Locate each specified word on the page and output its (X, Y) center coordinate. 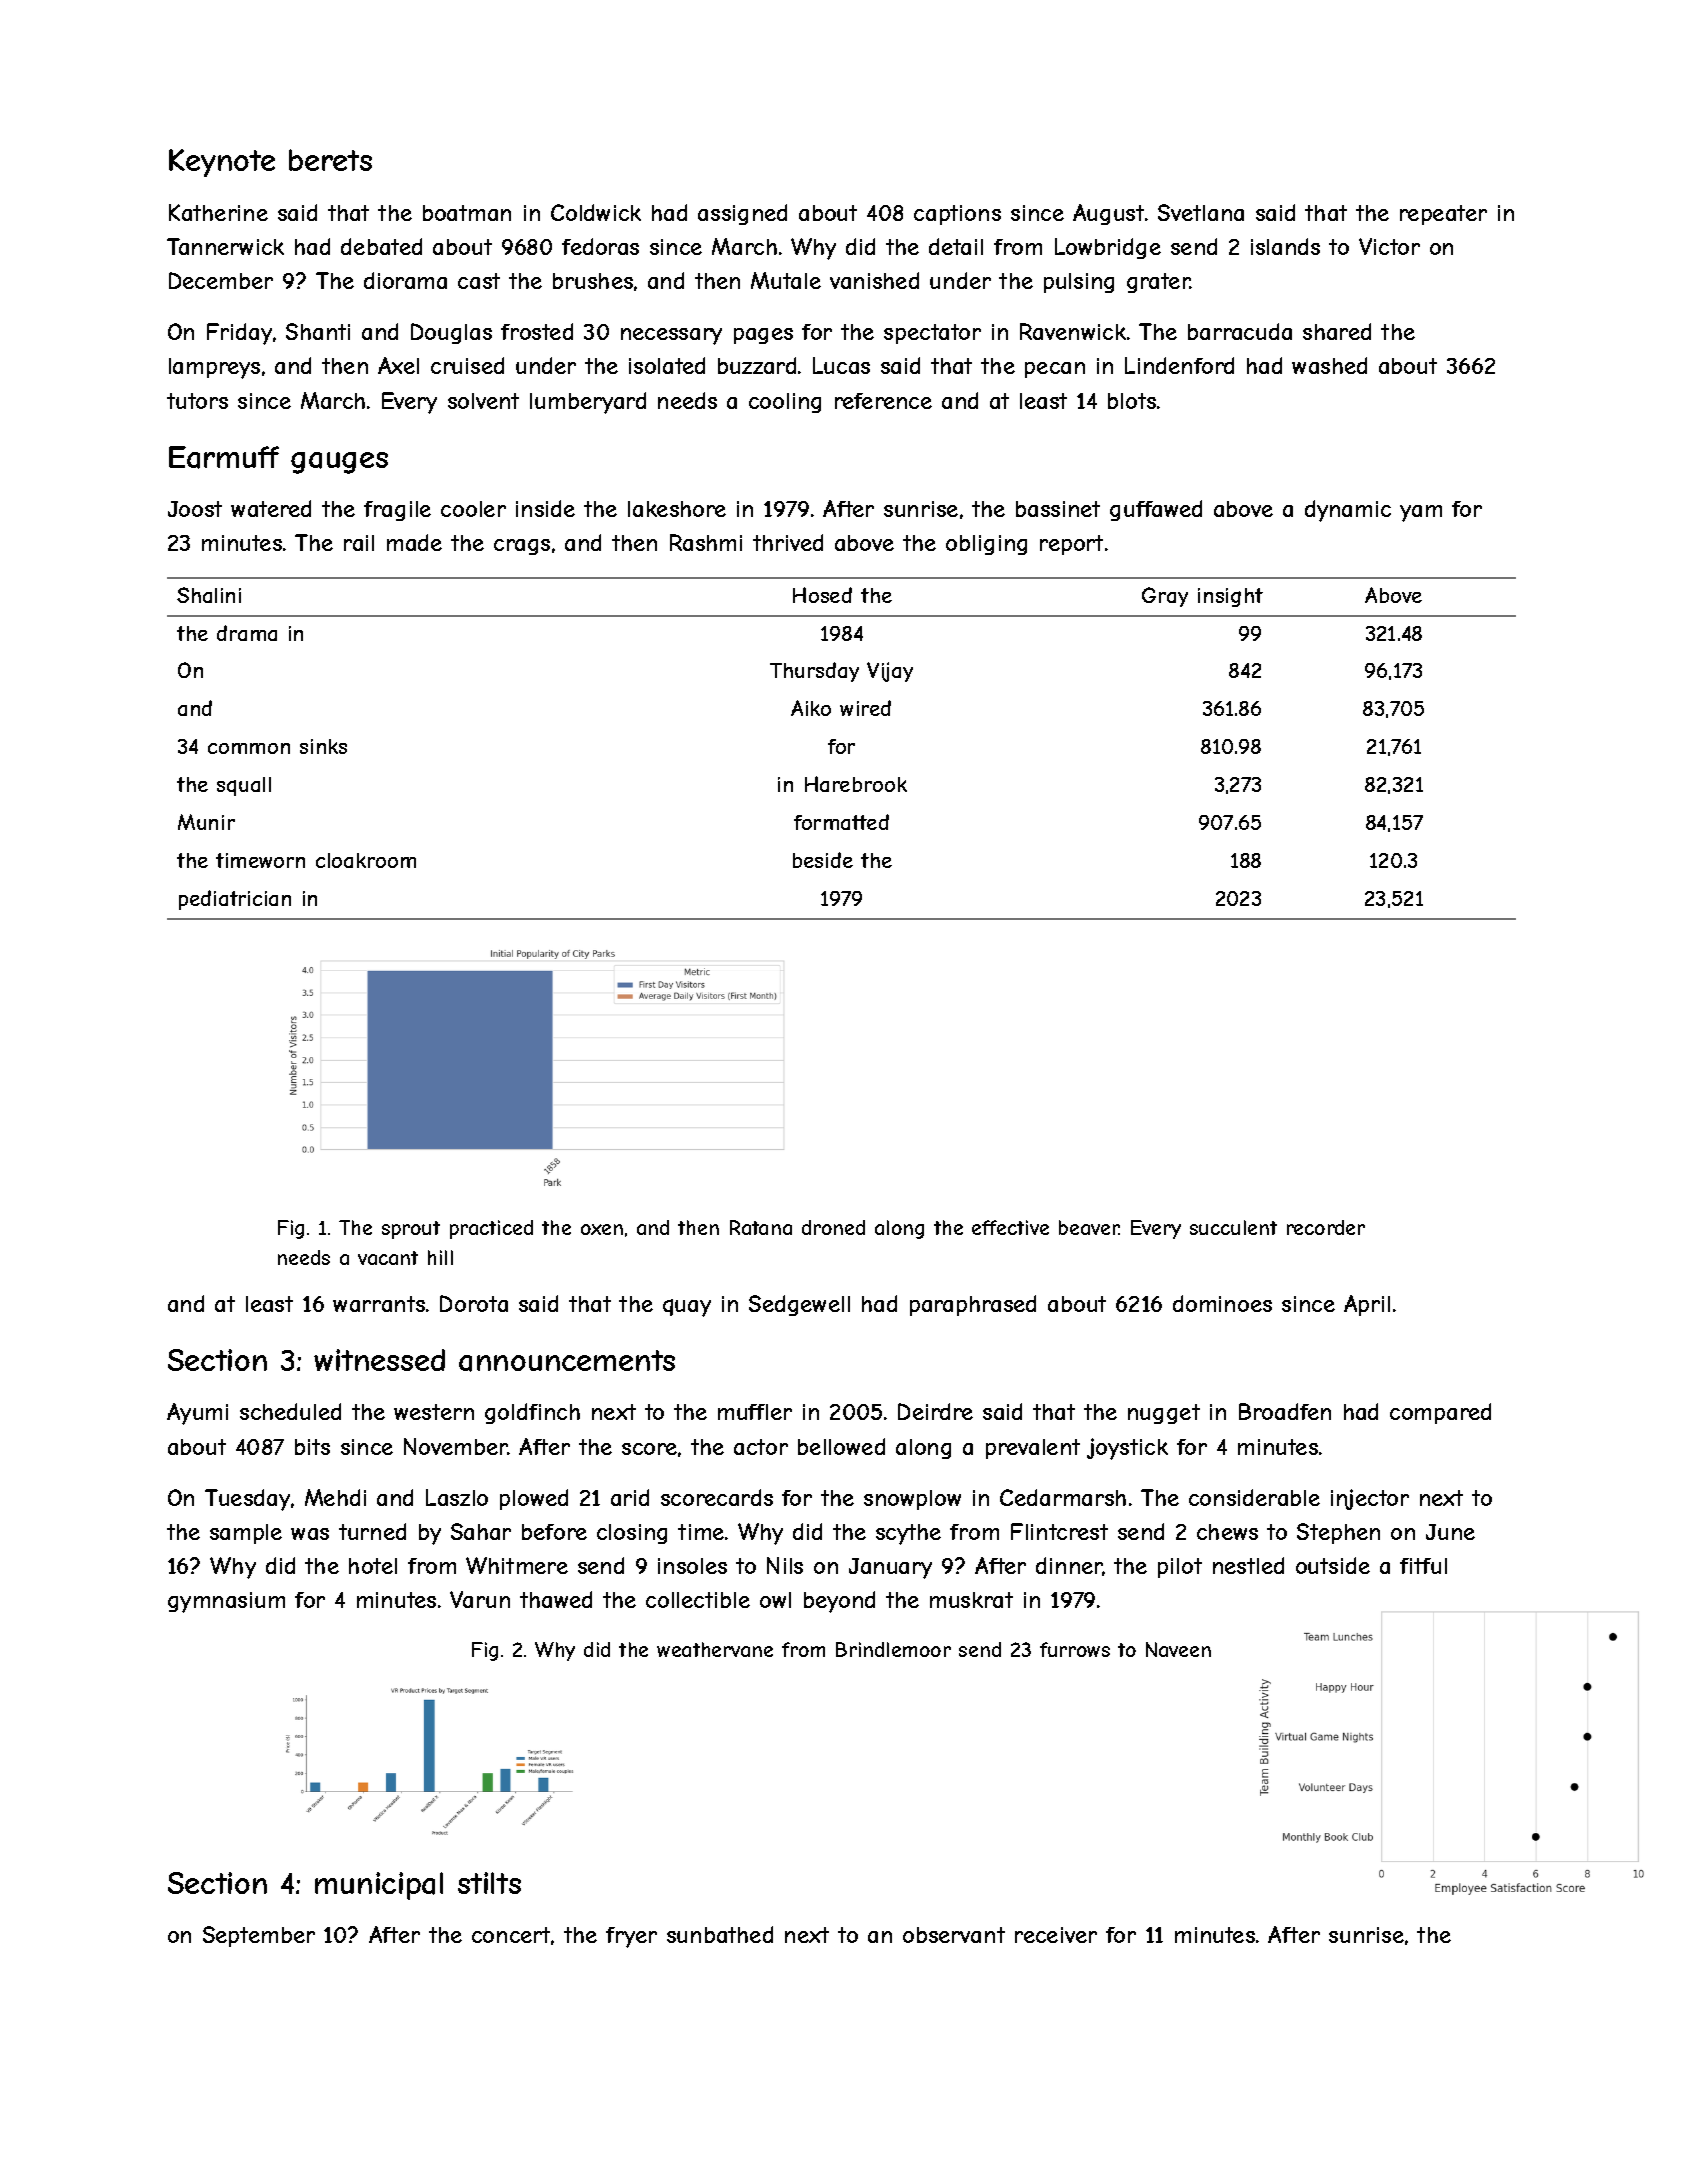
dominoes (1222, 1303)
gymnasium (226, 1602)
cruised (467, 365)
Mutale (786, 280)
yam (1421, 513)
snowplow (912, 1500)
